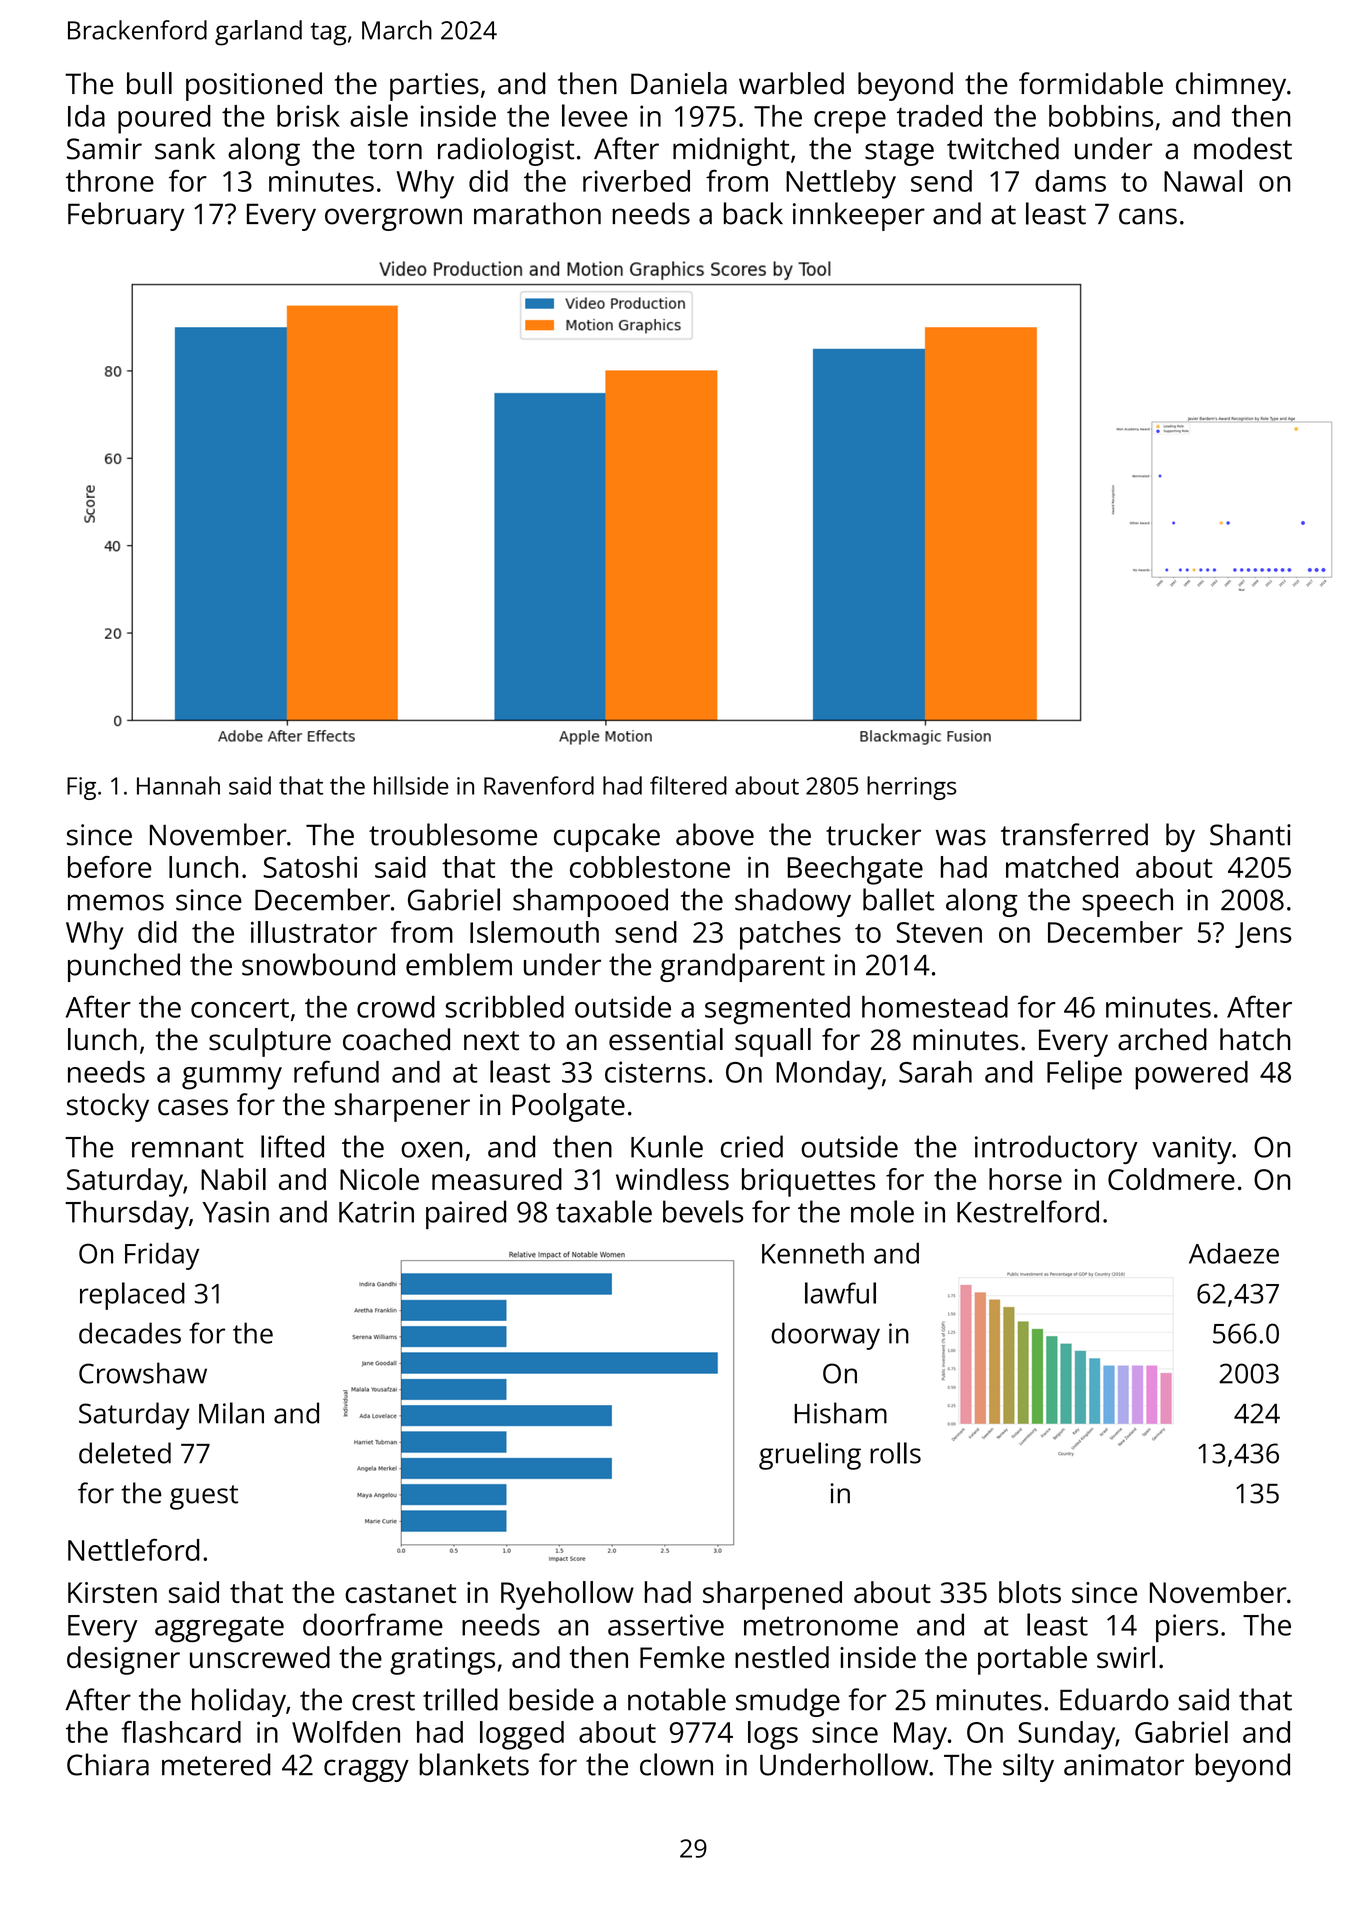  I want to click on cans, so click(1148, 216).
